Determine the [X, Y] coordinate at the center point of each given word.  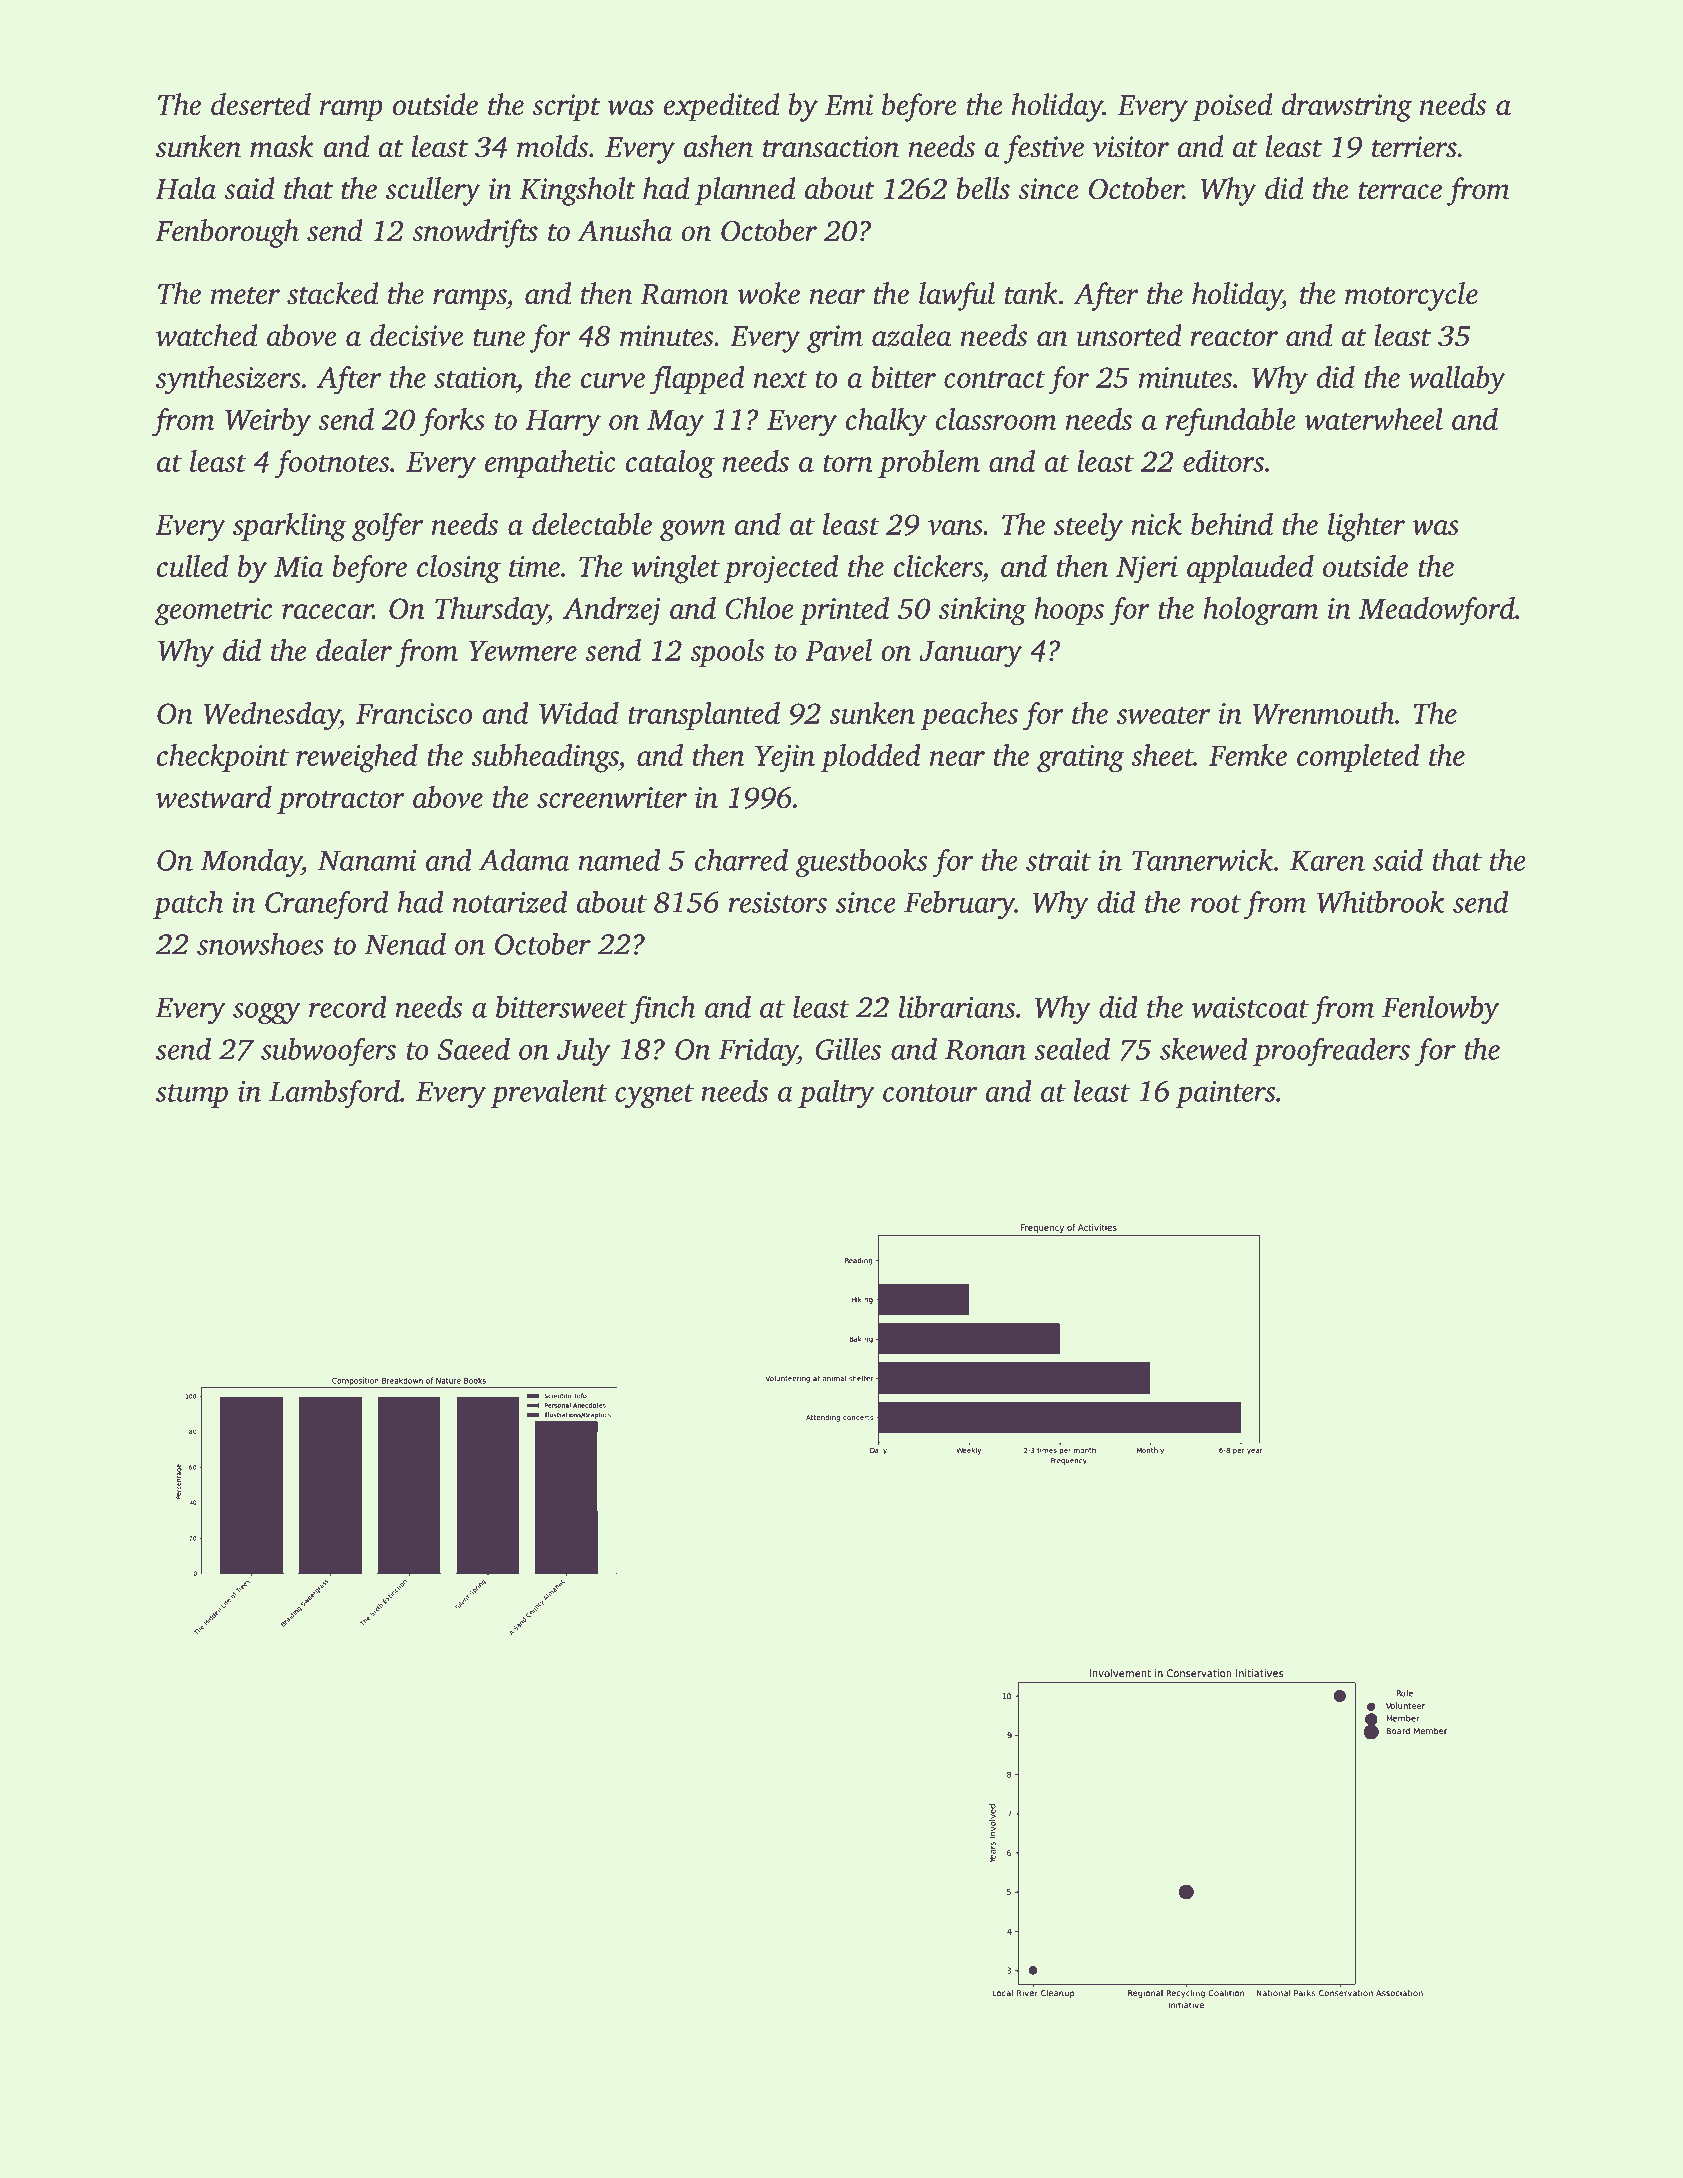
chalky [886, 422]
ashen [718, 146]
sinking [983, 611]
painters [1225, 1094]
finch [663, 1010]
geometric [213, 612]
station [475, 377]
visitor [1131, 147]
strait [1058, 860]
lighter [1366, 527]
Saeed [474, 1049]
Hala [185, 188]
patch [188, 905]
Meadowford [1437, 611]
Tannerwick [1202, 860]
